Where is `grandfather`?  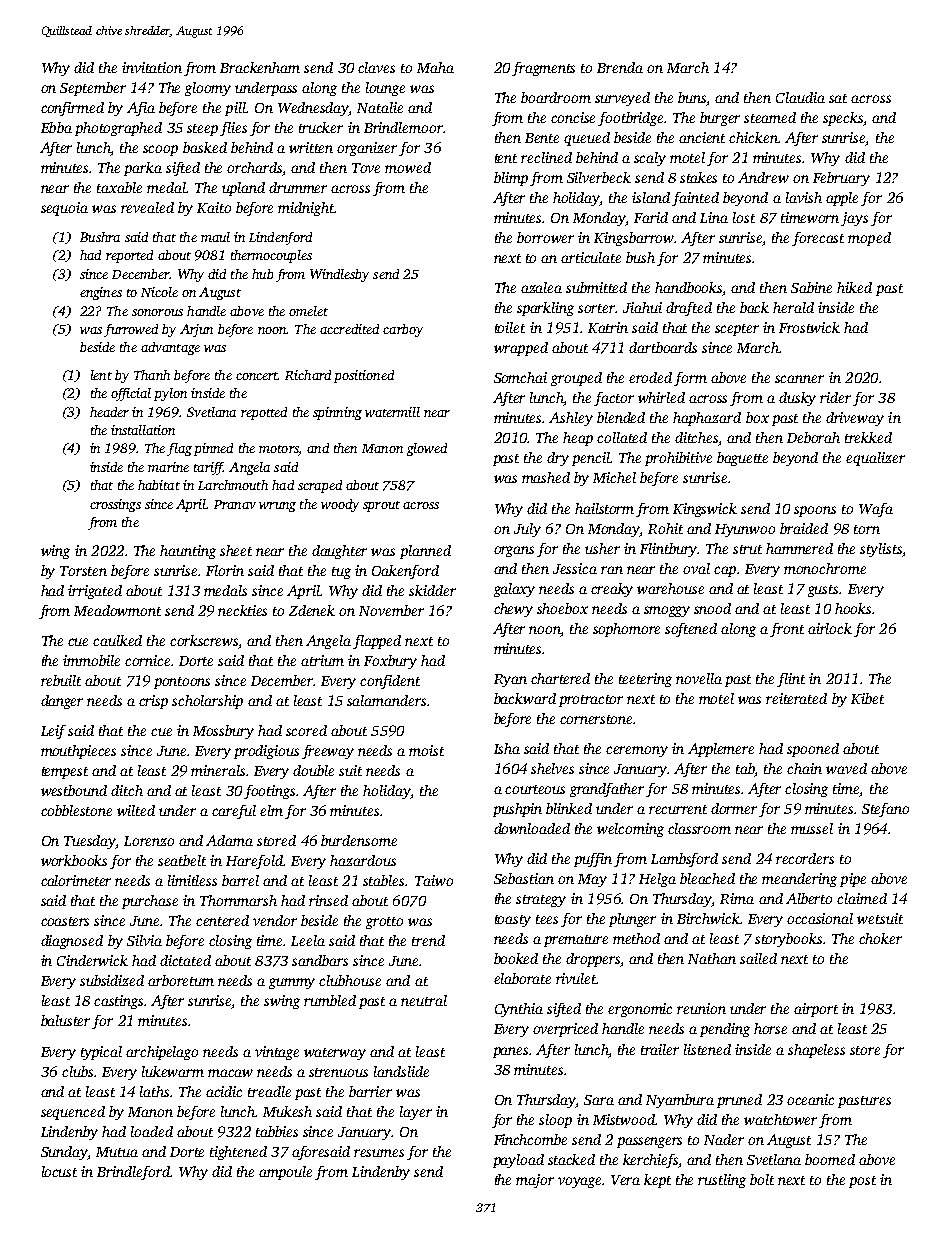
grandfather is located at coordinates (607, 790).
